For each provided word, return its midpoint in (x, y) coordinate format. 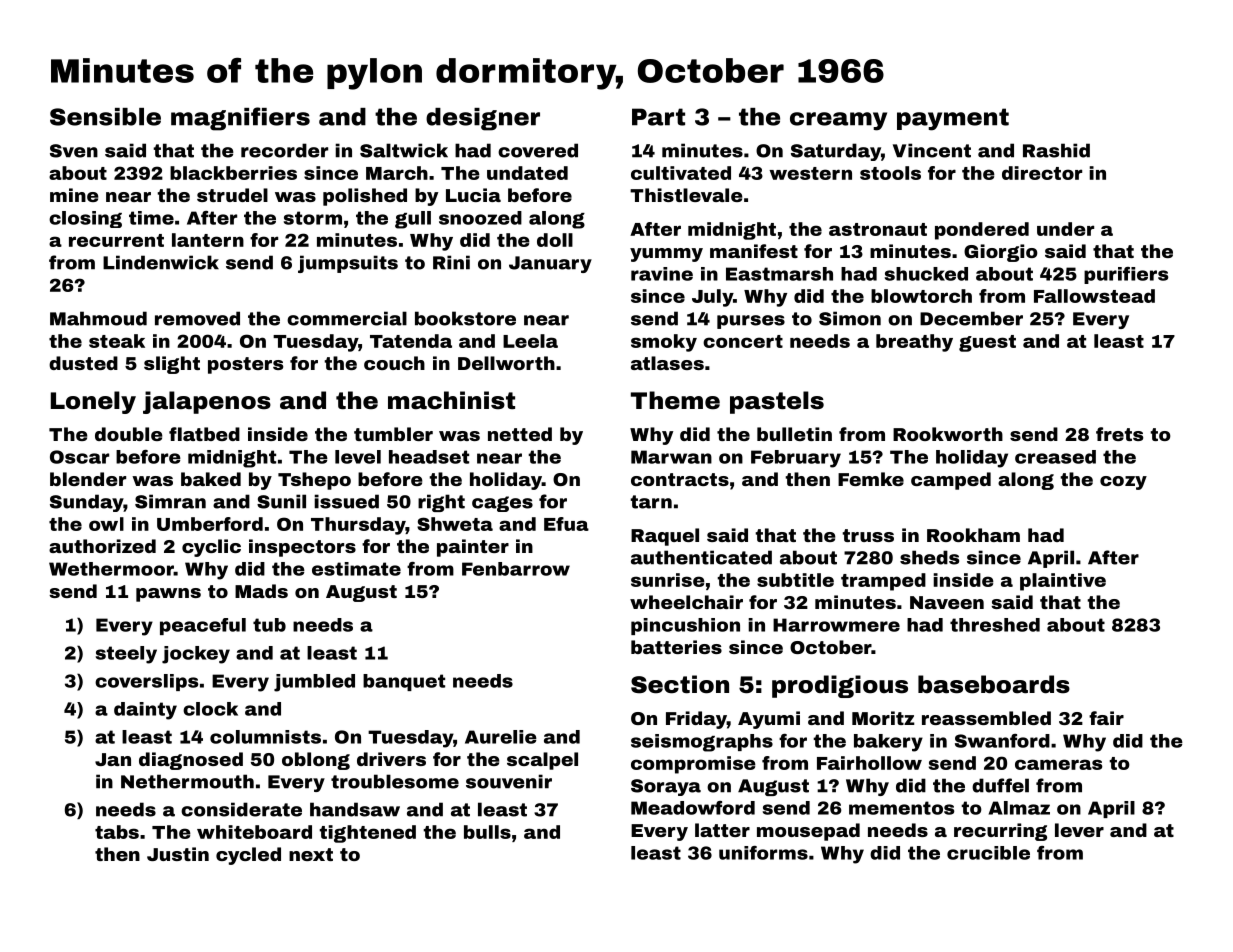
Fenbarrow (516, 569)
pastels (777, 402)
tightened (367, 834)
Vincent (932, 150)
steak (117, 341)
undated (527, 173)
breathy (914, 343)
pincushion (685, 626)
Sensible (105, 117)
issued (346, 501)
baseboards (994, 684)
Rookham (973, 535)
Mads (261, 591)
